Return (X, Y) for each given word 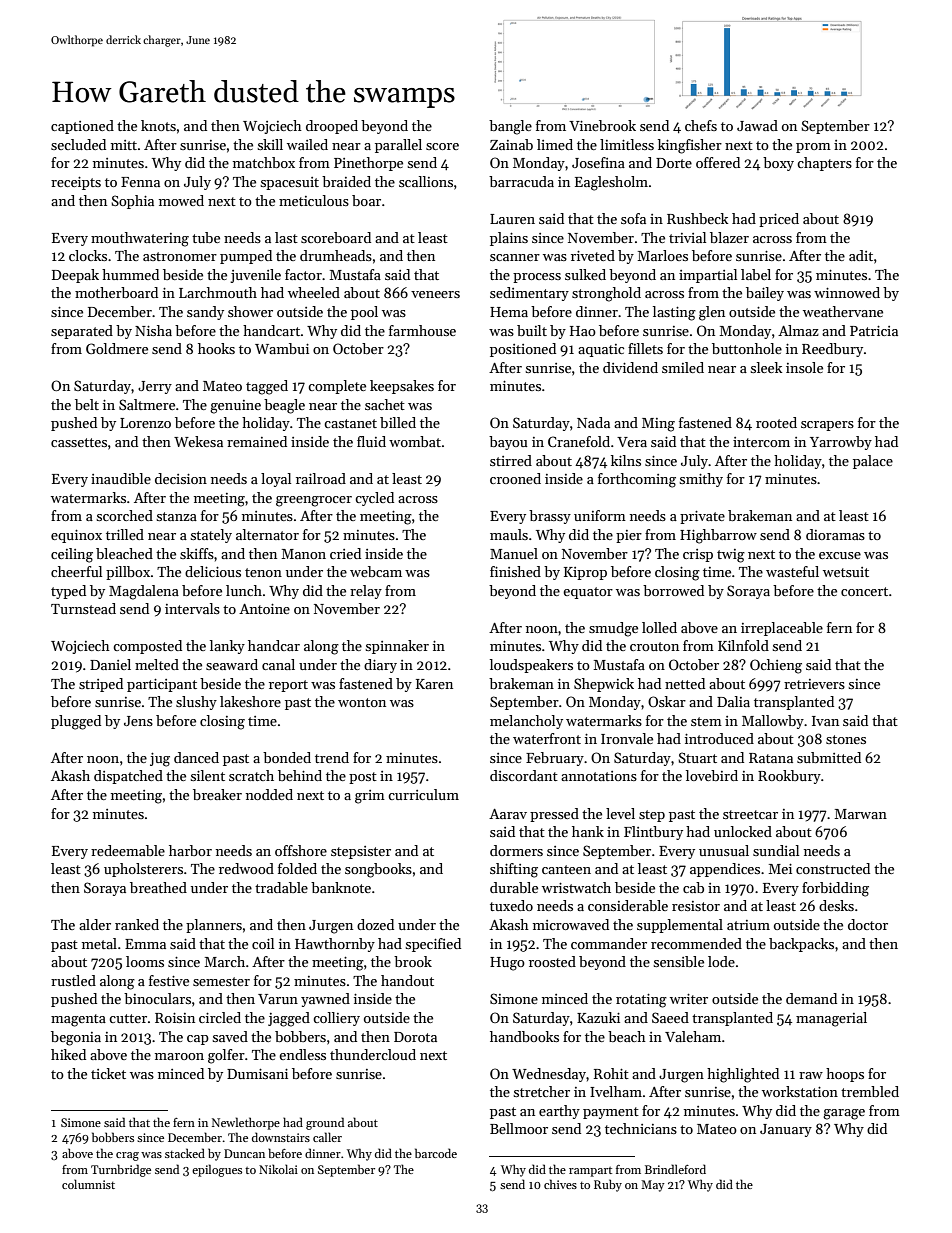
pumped (246, 257)
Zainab (511, 144)
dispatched (128, 777)
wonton (362, 702)
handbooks (524, 1036)
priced (779, 220)
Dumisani (257, 1074)
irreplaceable (782, 629)
